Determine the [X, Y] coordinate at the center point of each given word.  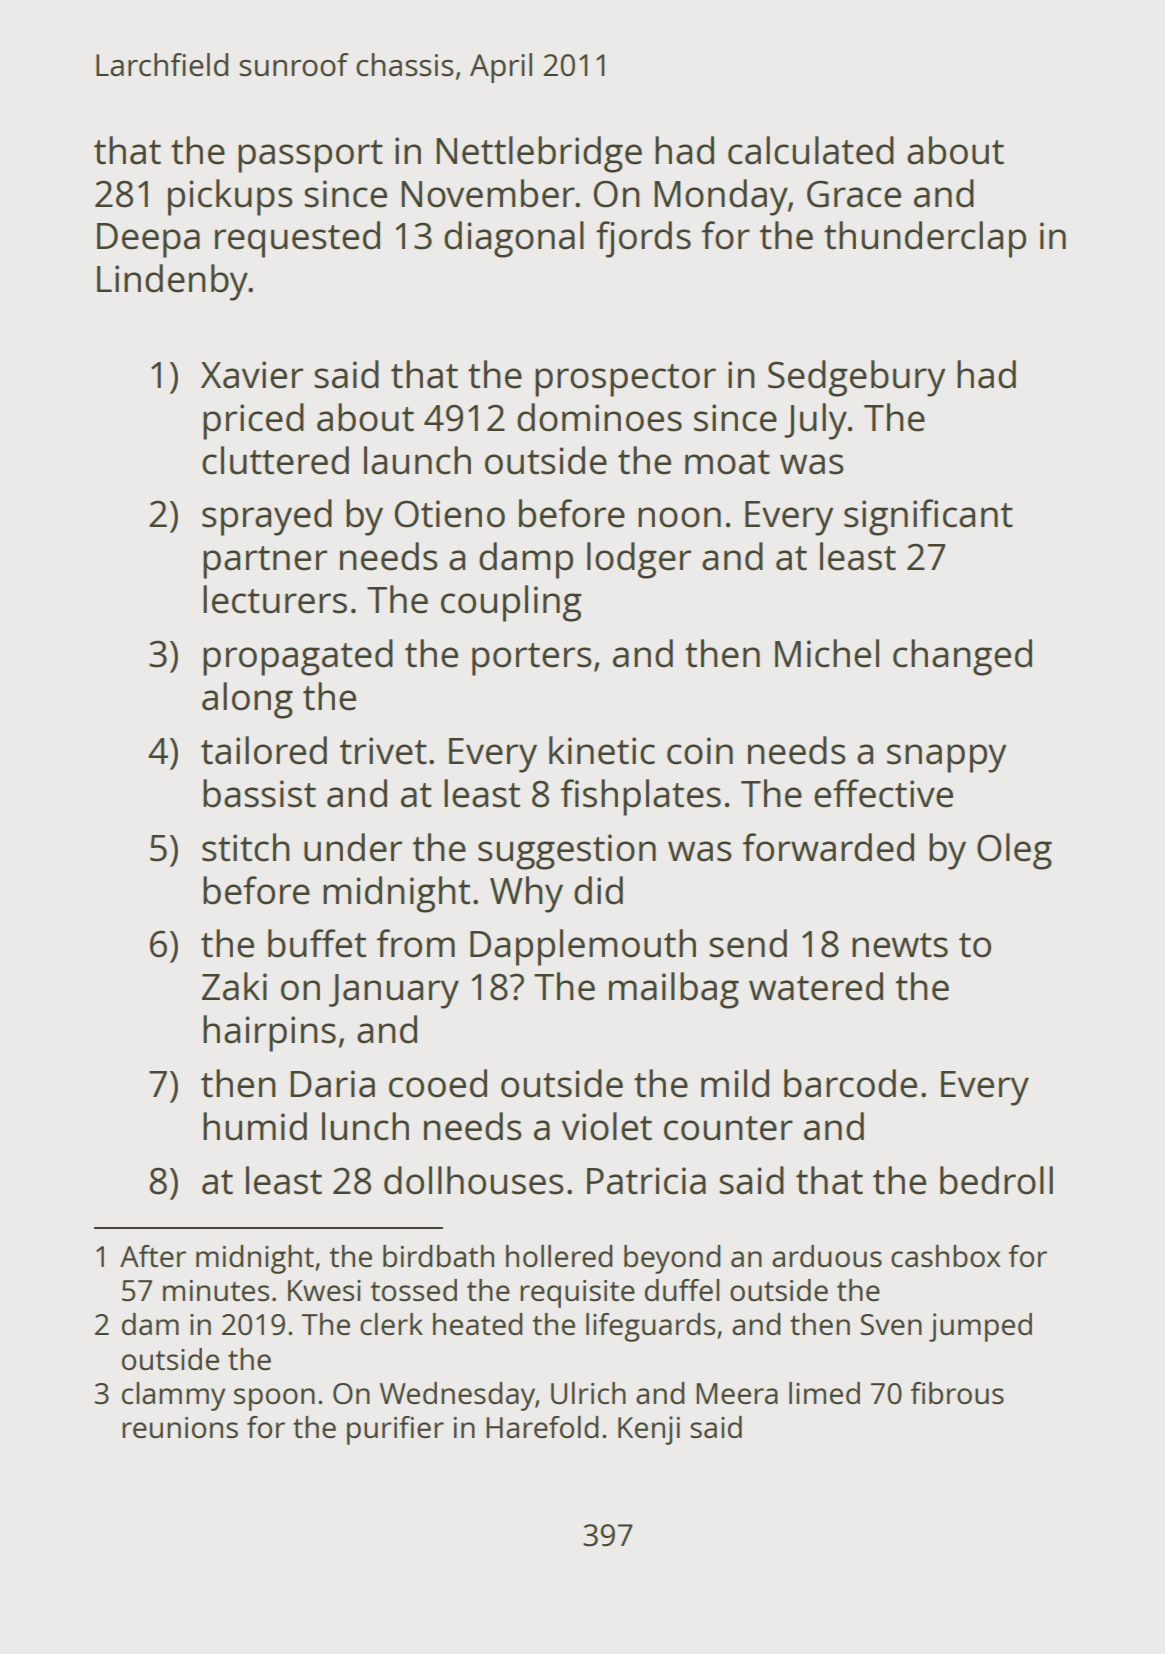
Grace [854, 194]
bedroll [996, 1180]
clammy [173, 1396]
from [415, 943]
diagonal [514, 239]
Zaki [234, 986]
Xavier [252, 375]
